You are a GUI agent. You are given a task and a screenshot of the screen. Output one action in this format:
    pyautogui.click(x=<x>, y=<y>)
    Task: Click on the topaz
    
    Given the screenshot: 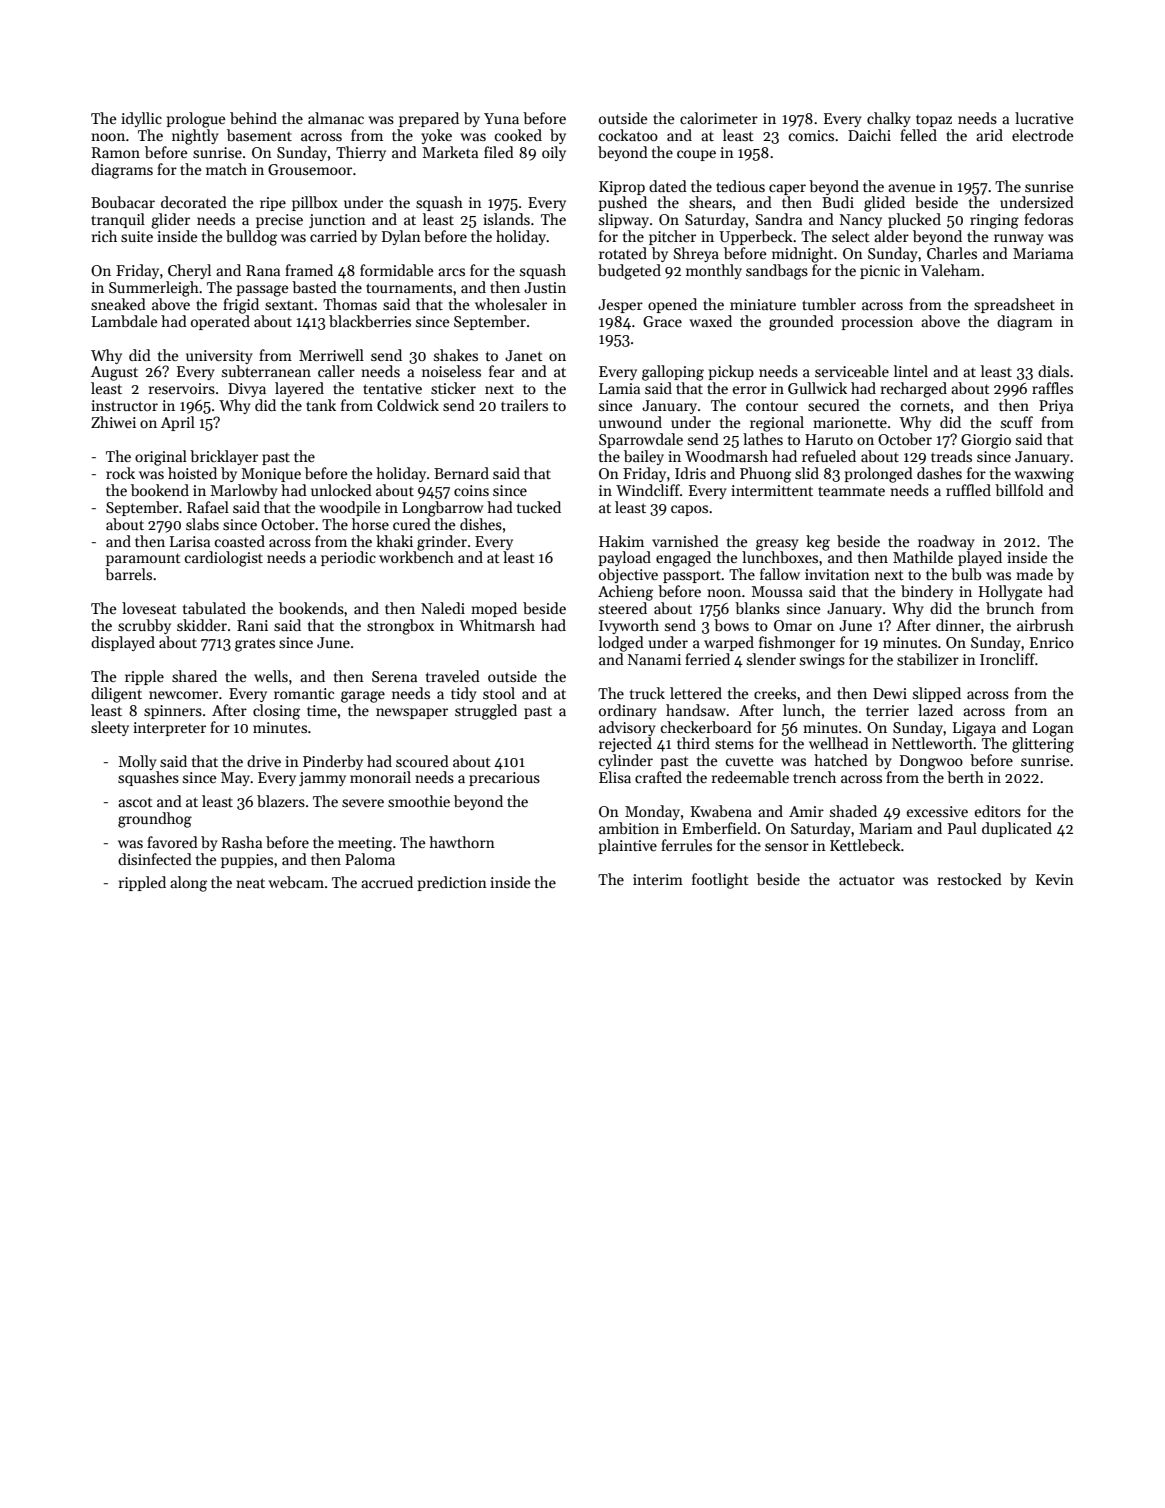 What is the action you would take?
    pyautogui.click(x=934, y=121)
